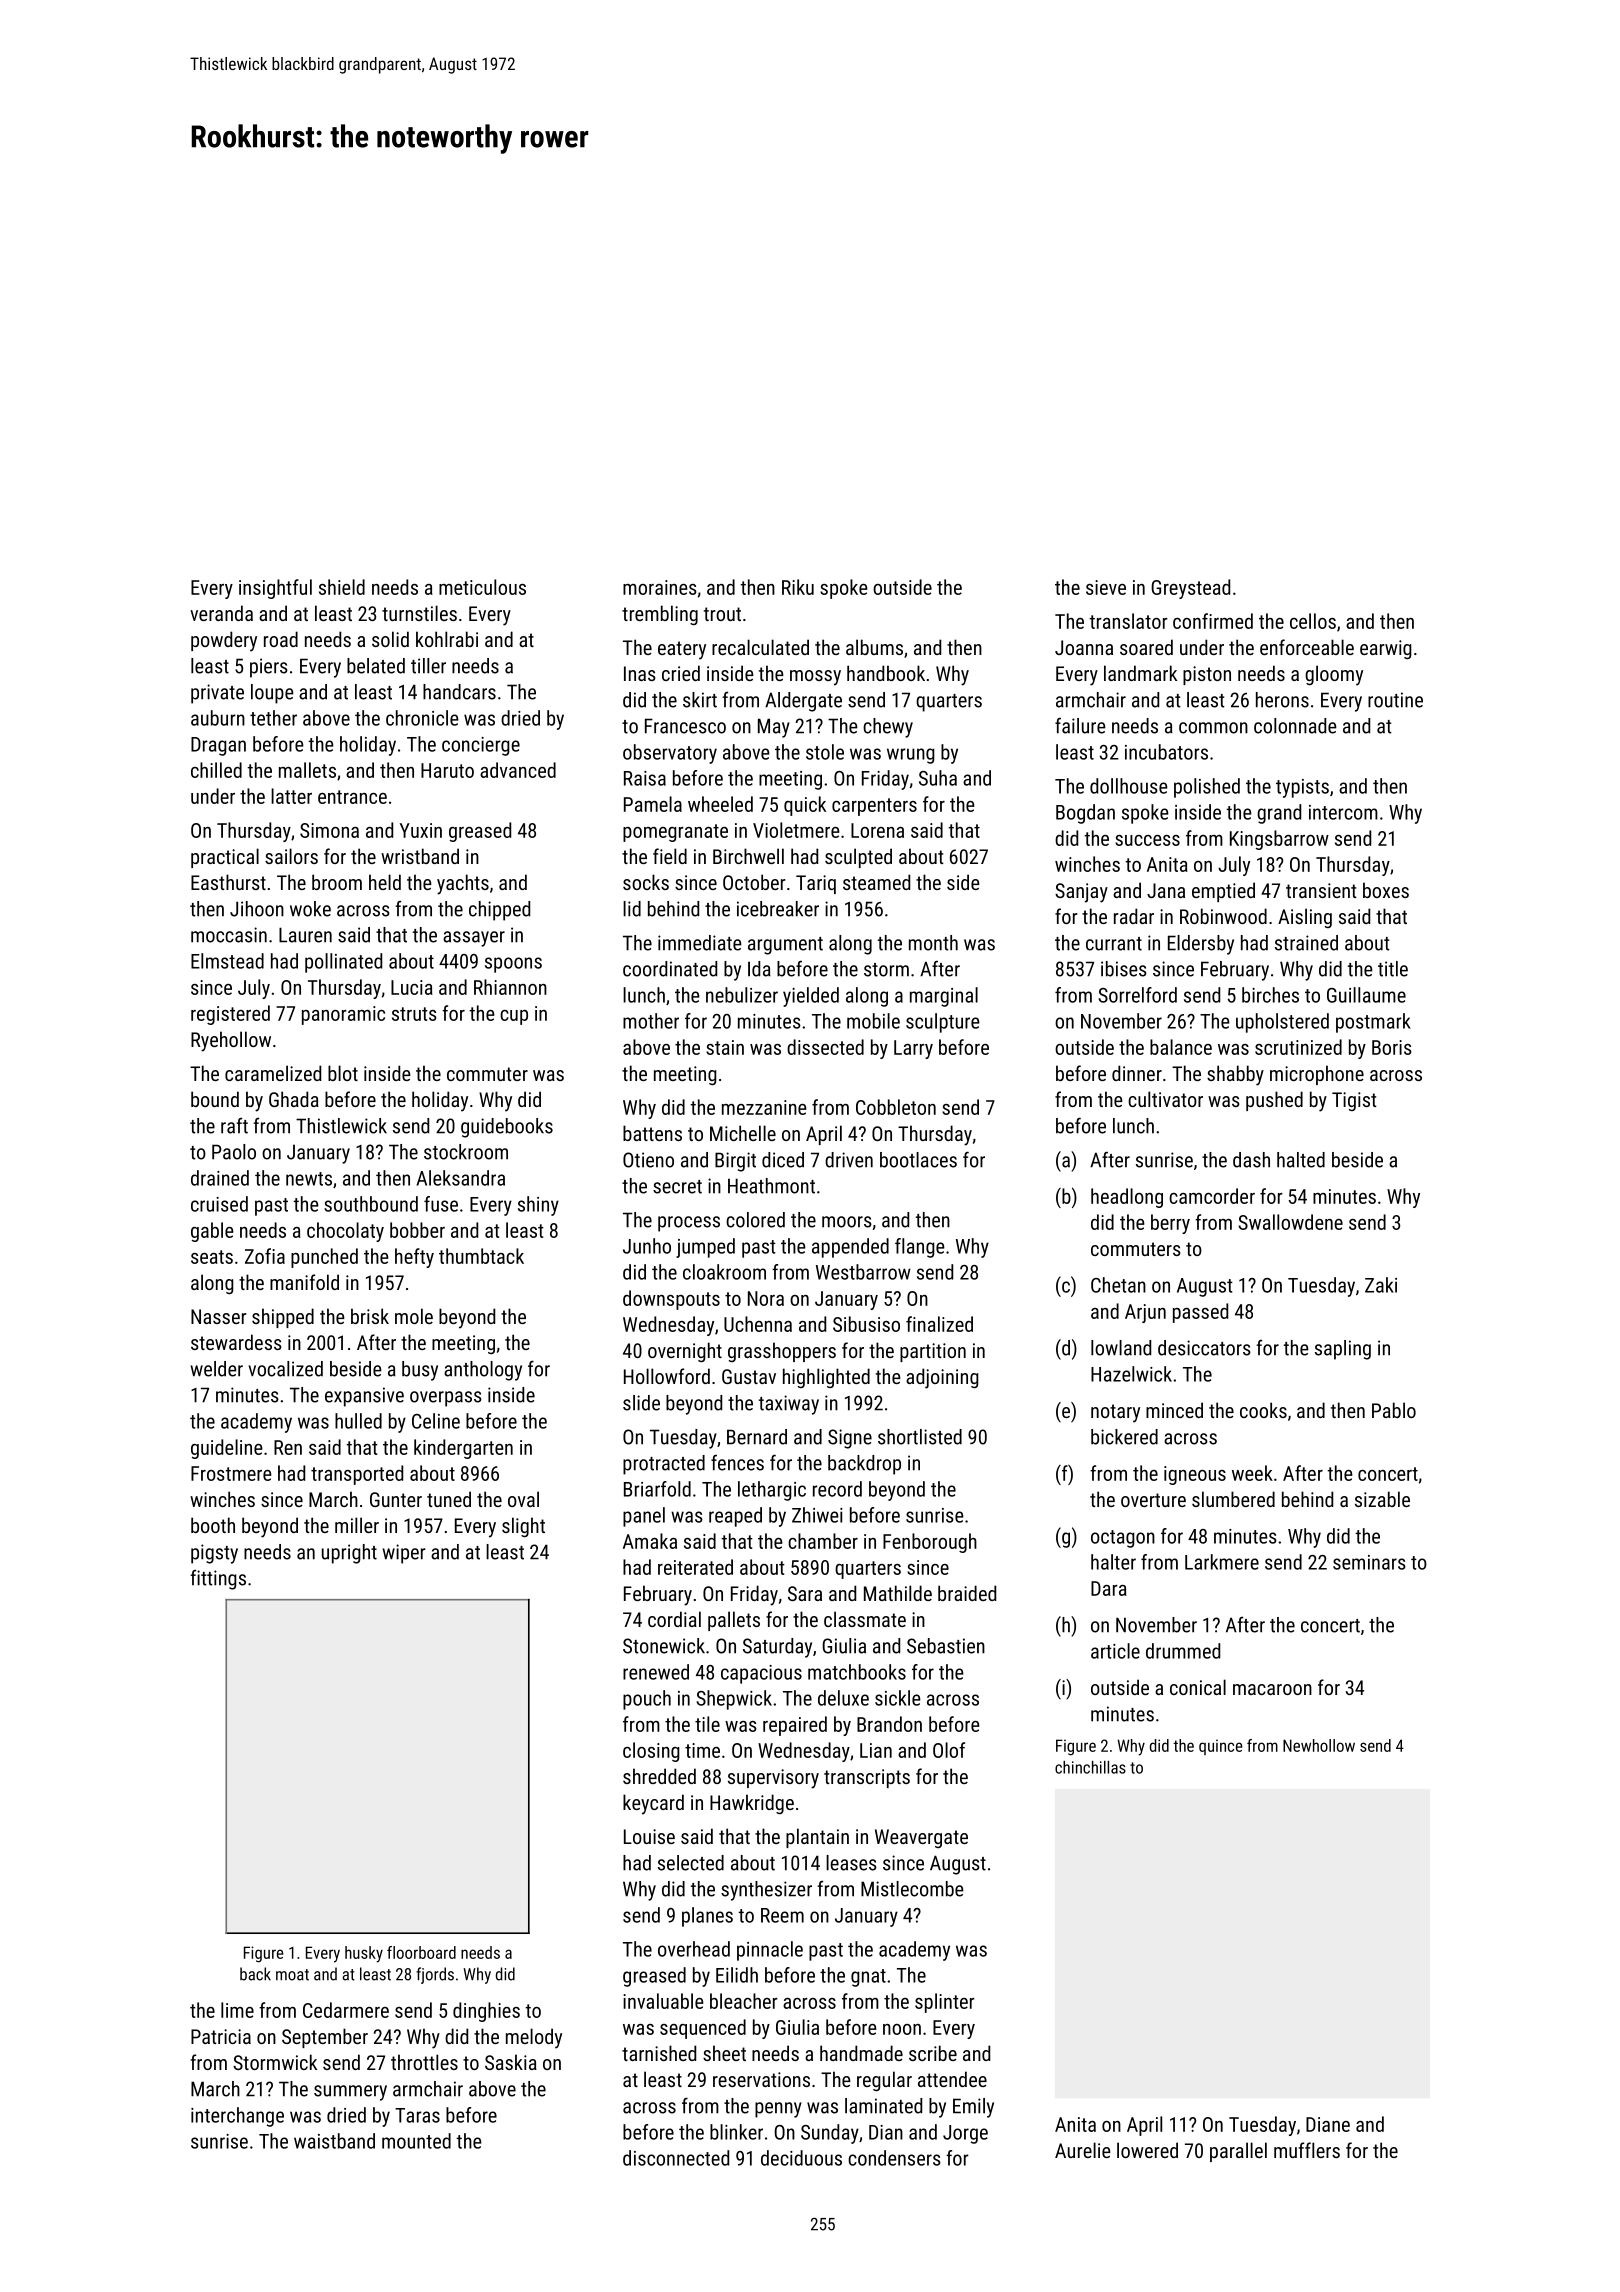  I want to click on Aisling, so click(1305, 918).
